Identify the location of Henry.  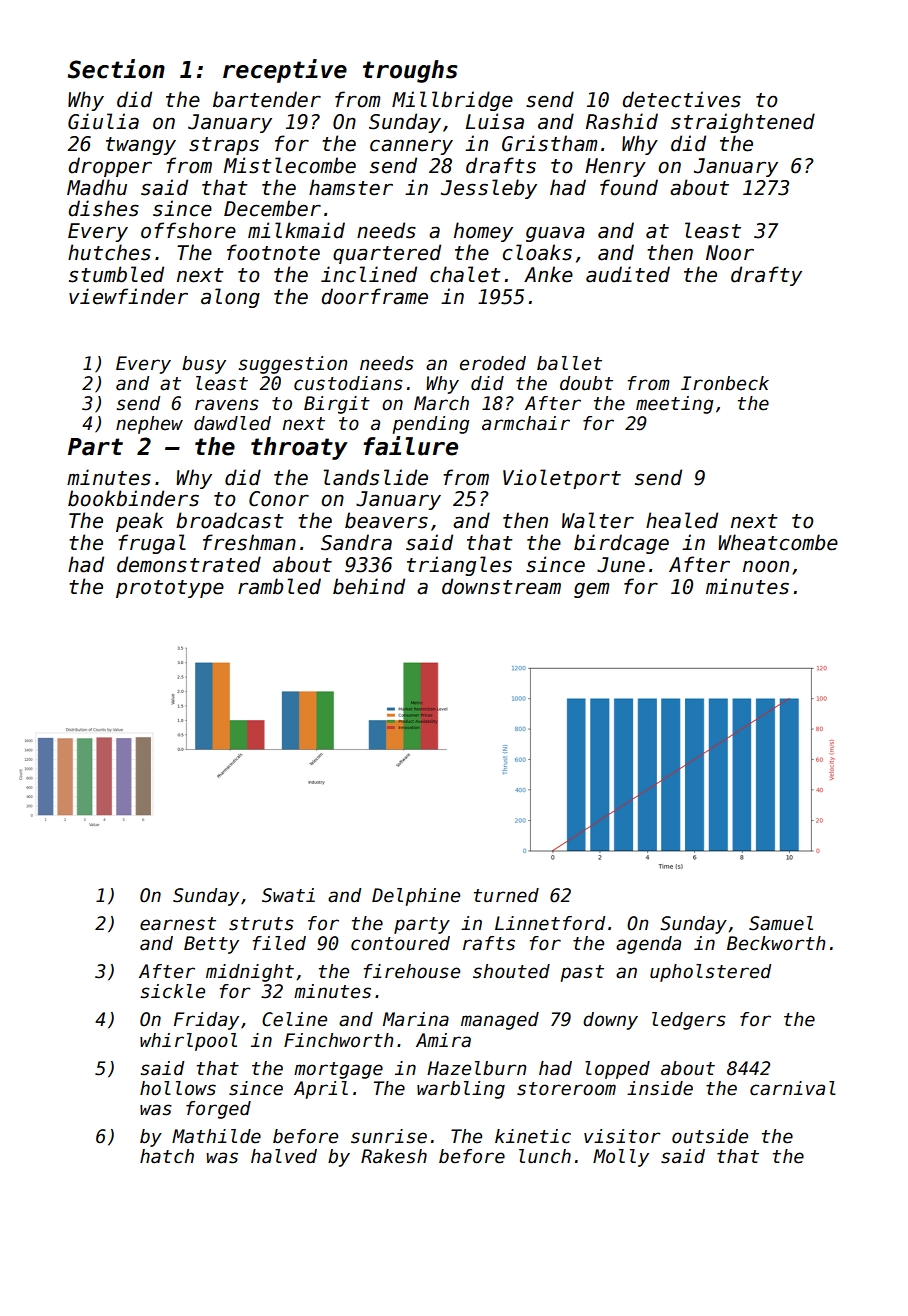
(615, 167).
